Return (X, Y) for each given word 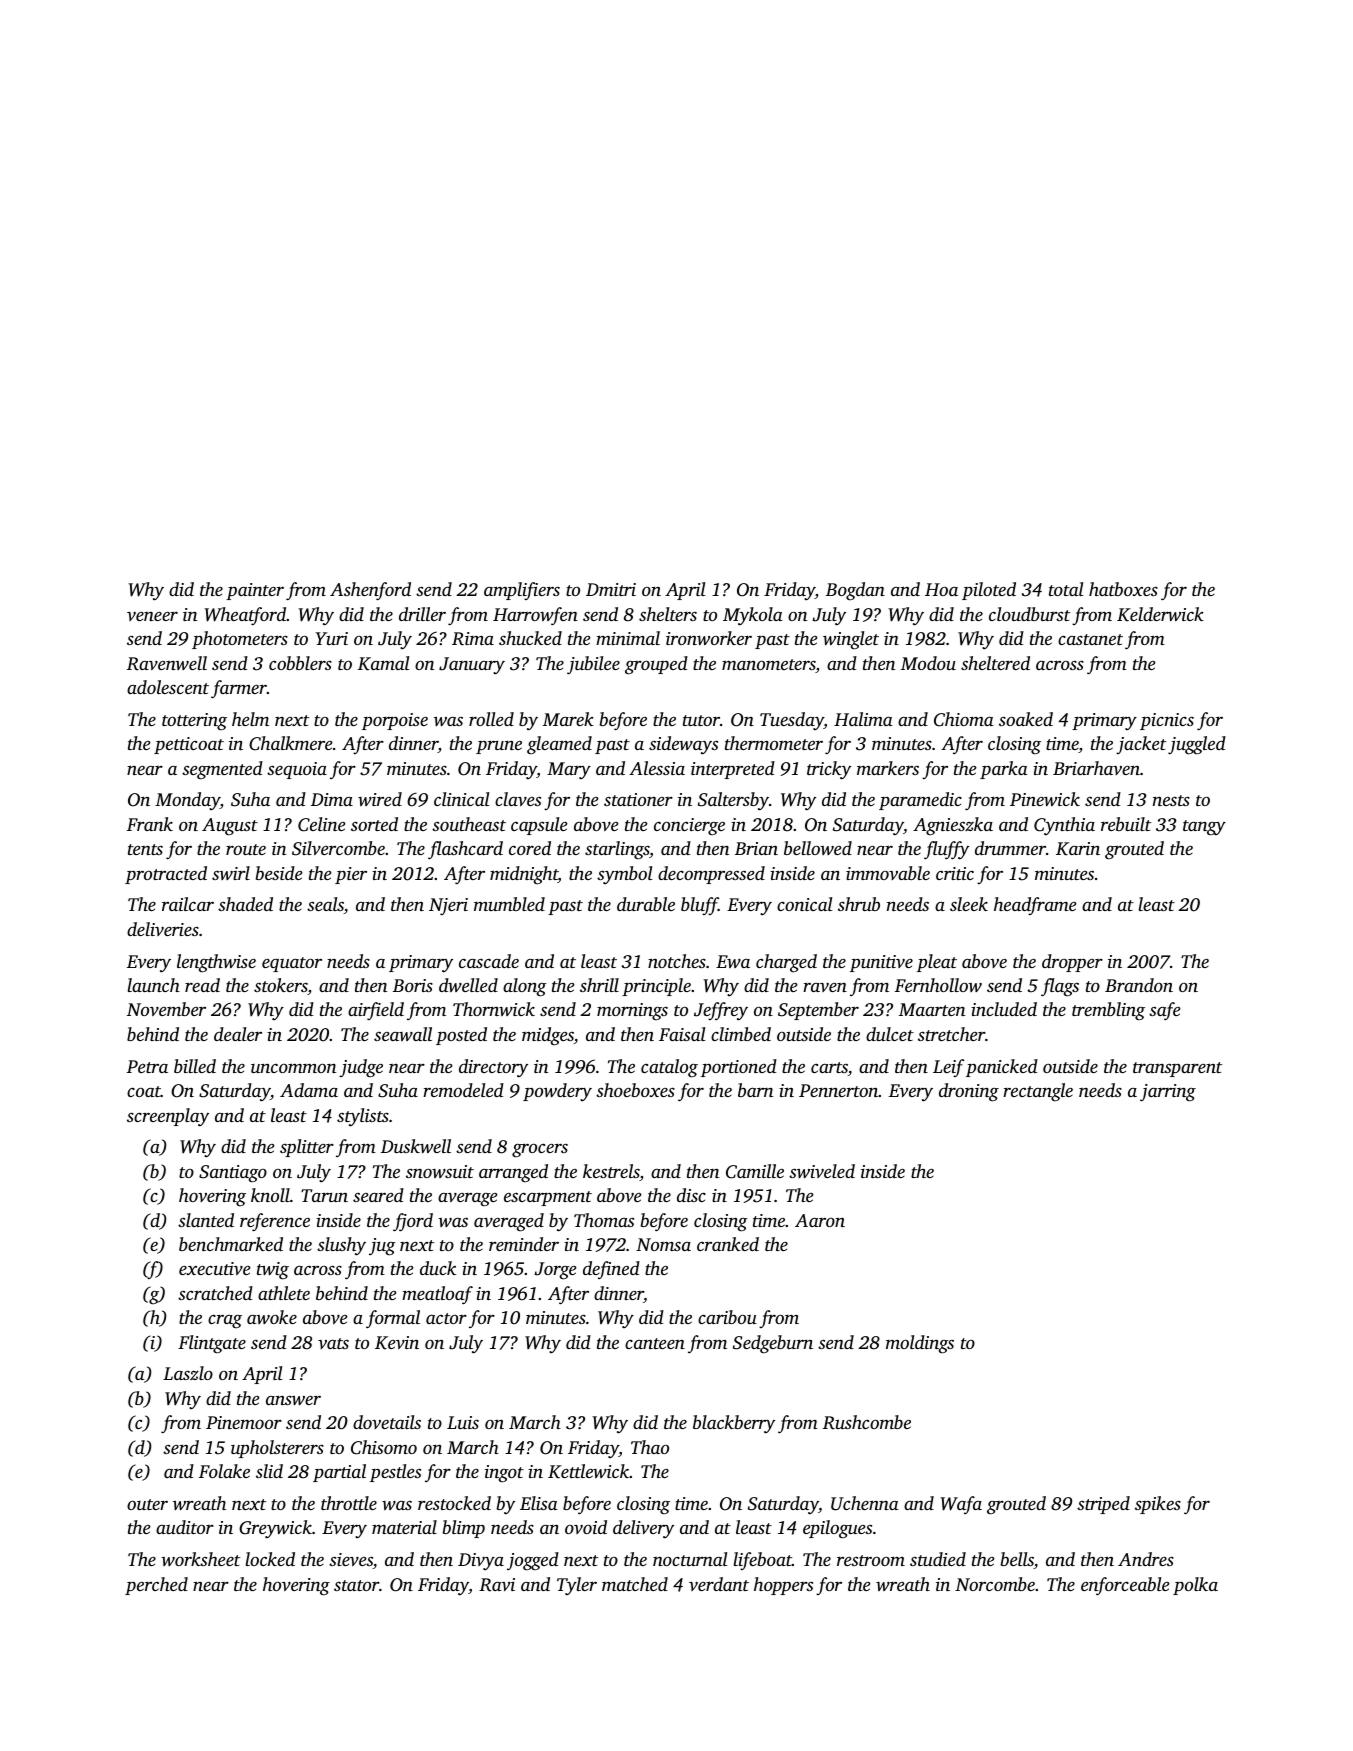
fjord (413, 1222)
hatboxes (1123, 589)
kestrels (611, 1172)
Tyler (577, 1586)
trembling (1108, 1011)
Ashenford (370, 591)
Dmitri (611, 589)
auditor (185, 1527)
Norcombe (995, 1584)
